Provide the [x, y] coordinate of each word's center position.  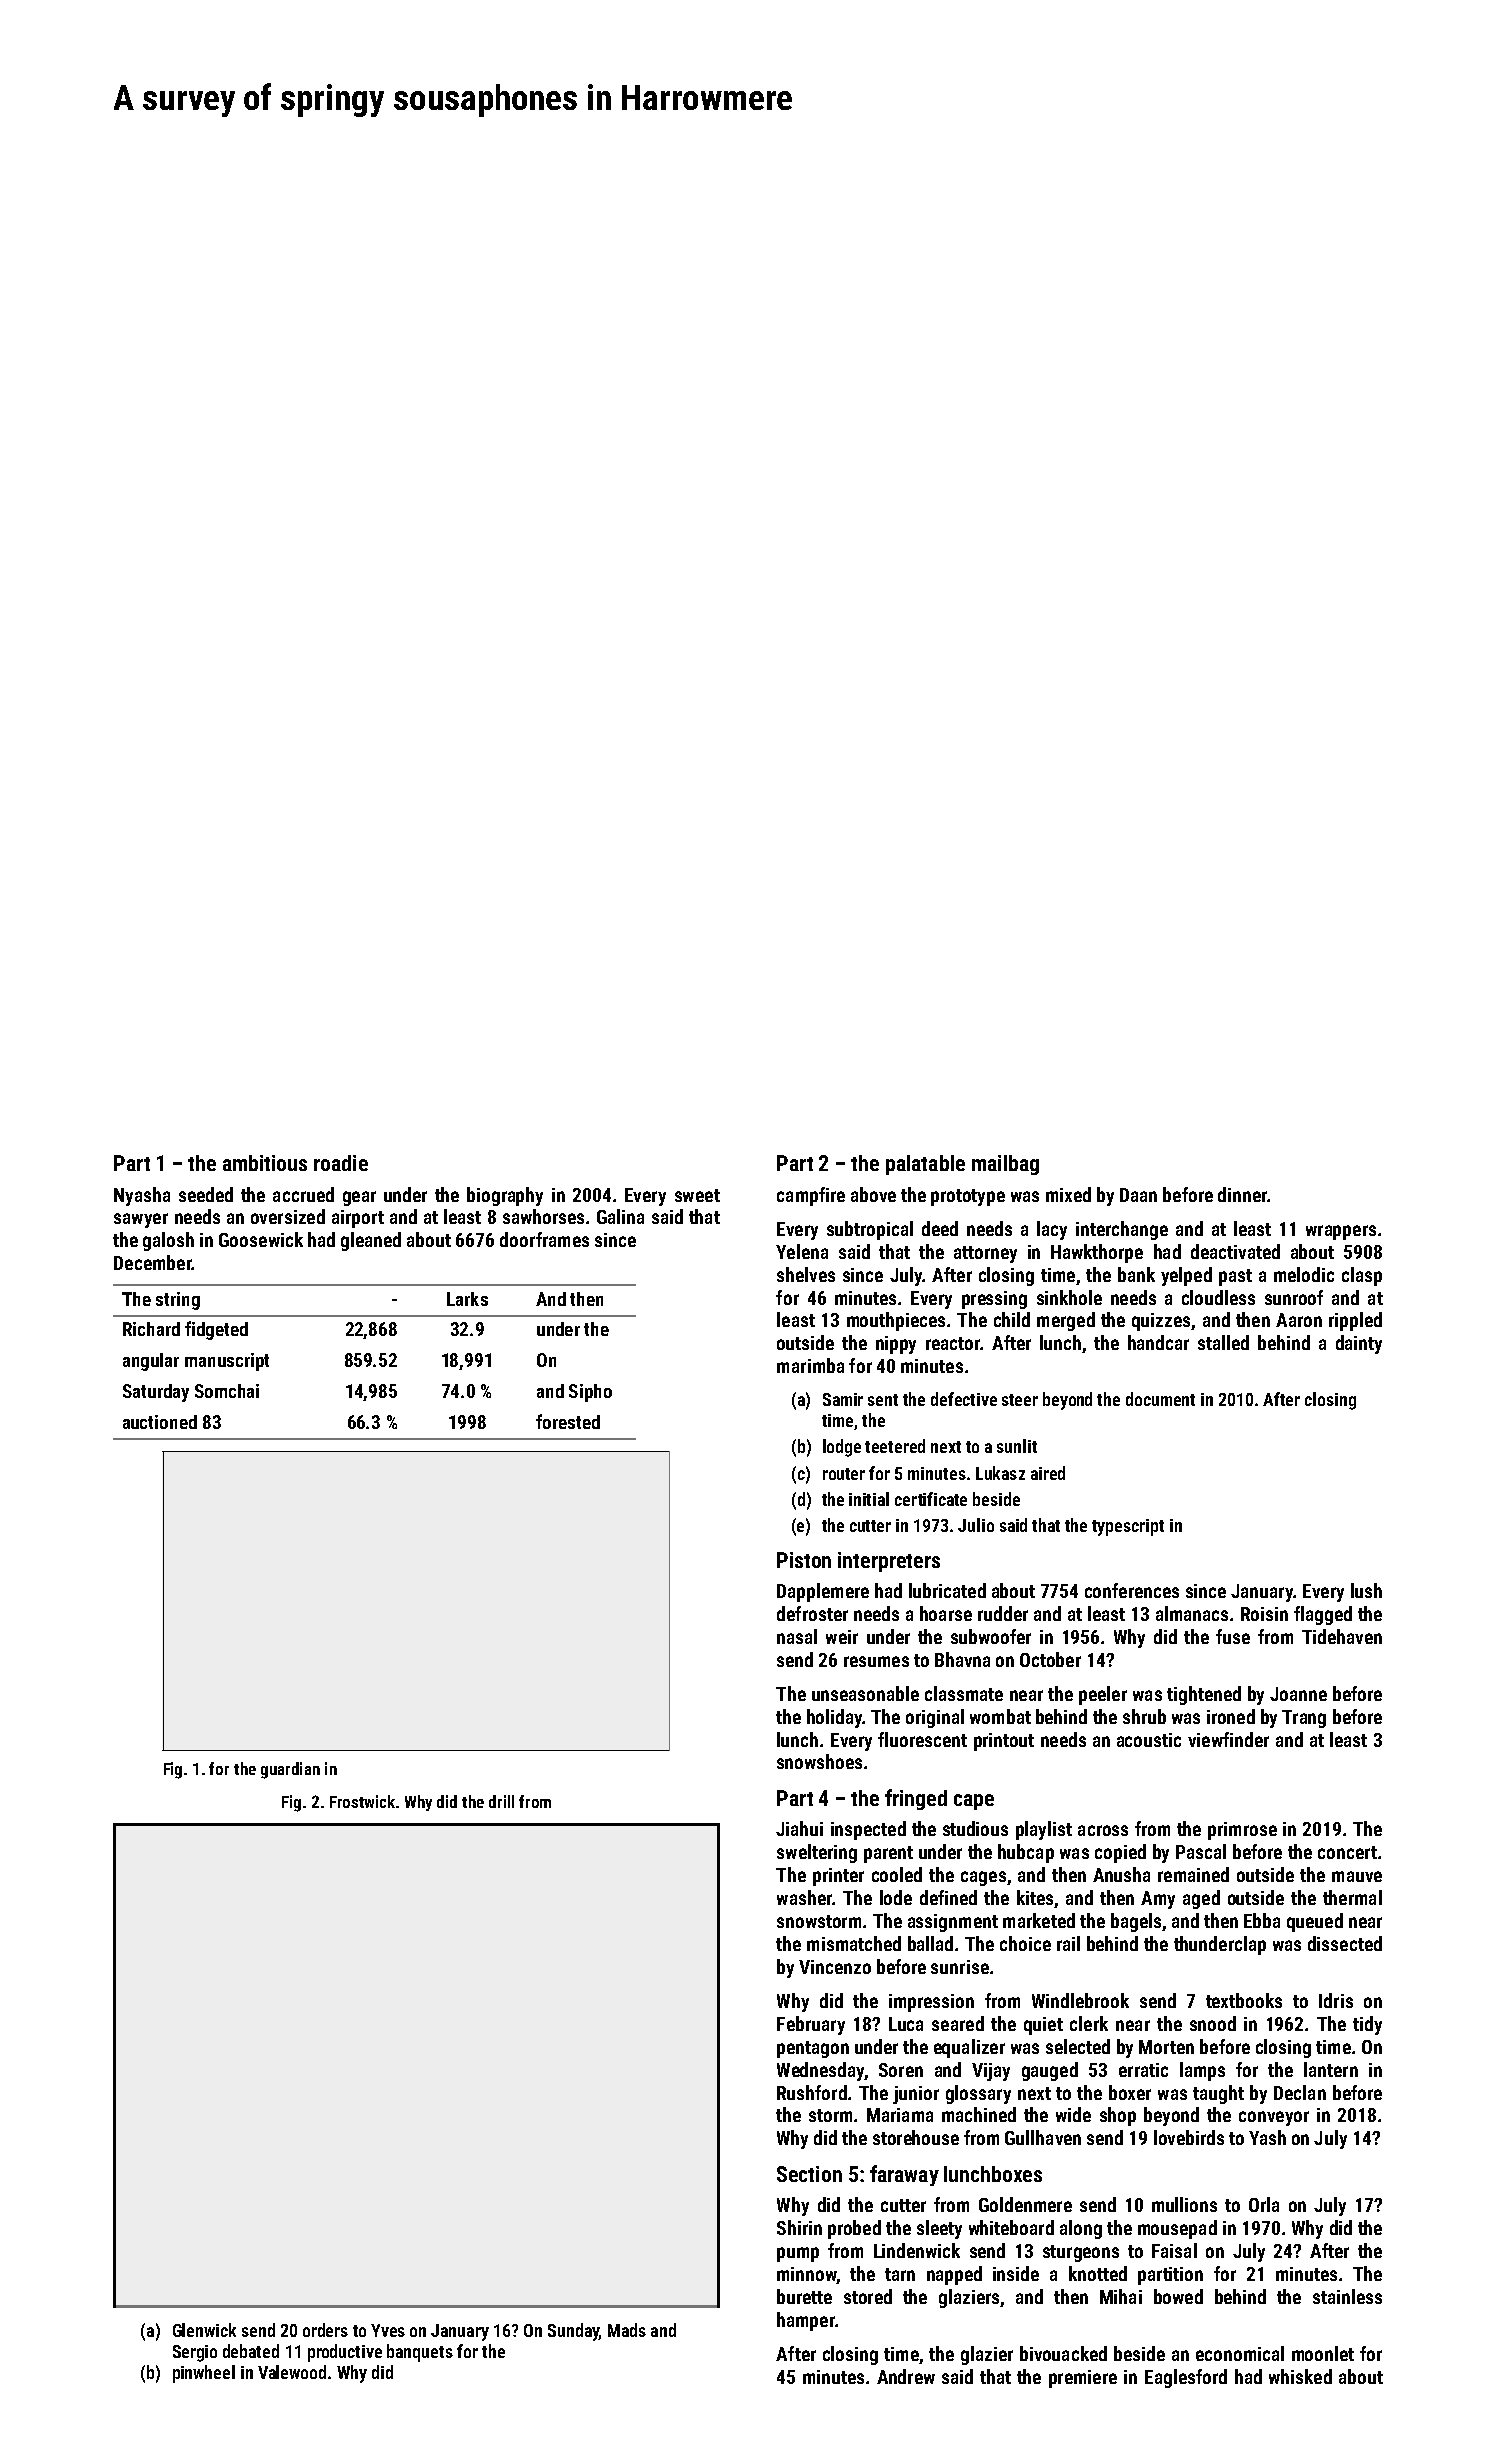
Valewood [292, 2372]
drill [501, 1801]
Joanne [1298, 1694]
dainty [1359, 1344]
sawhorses [543, 1216]
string [178, 1301]
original [935, 1718]
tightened [1204, 1695]
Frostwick [362, 1801]
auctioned [160, 1422]
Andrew [906, 2376]
